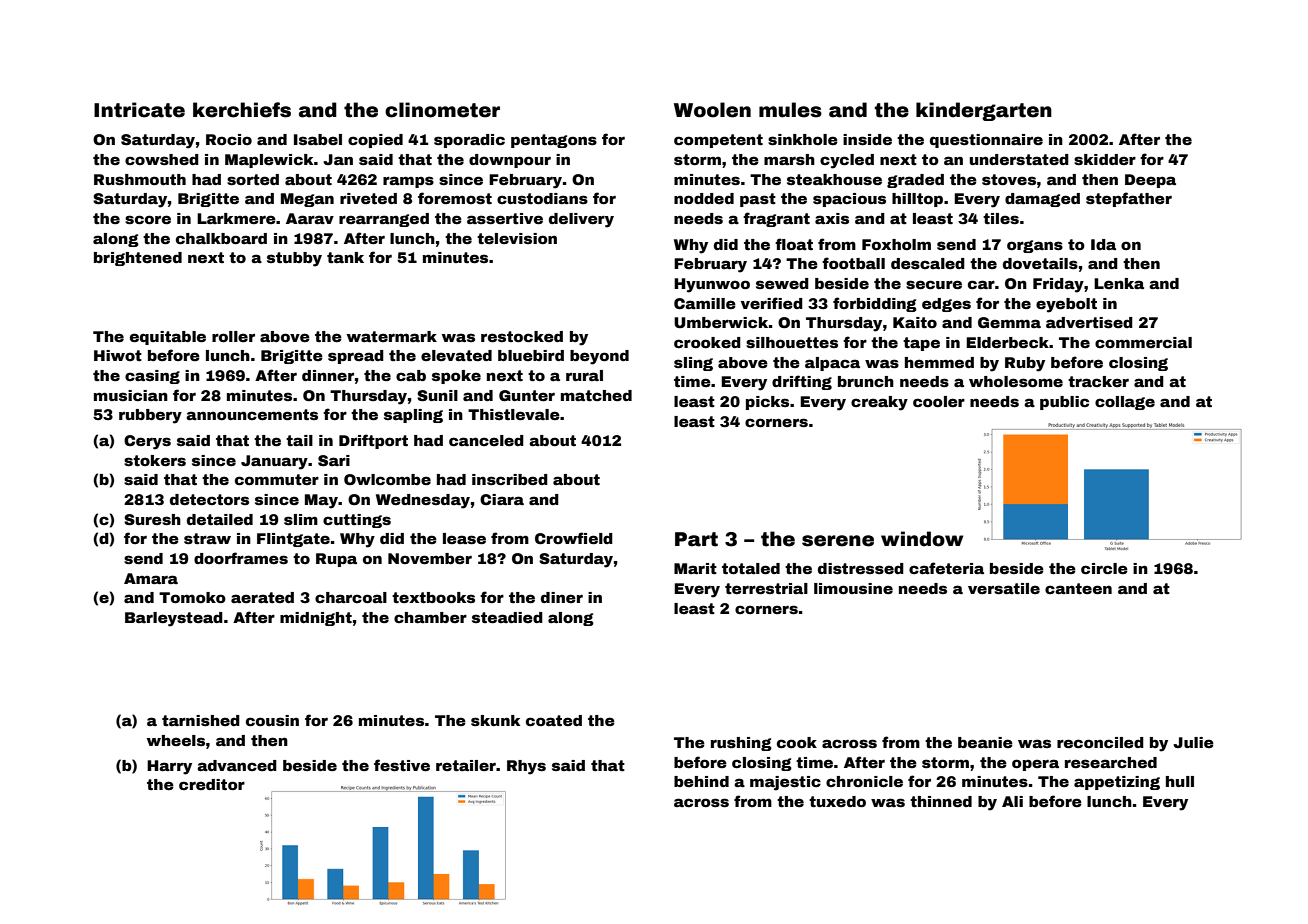 The width and height of the image is (1308, 924). I want to click on cafeteria, so click(946, 568).
